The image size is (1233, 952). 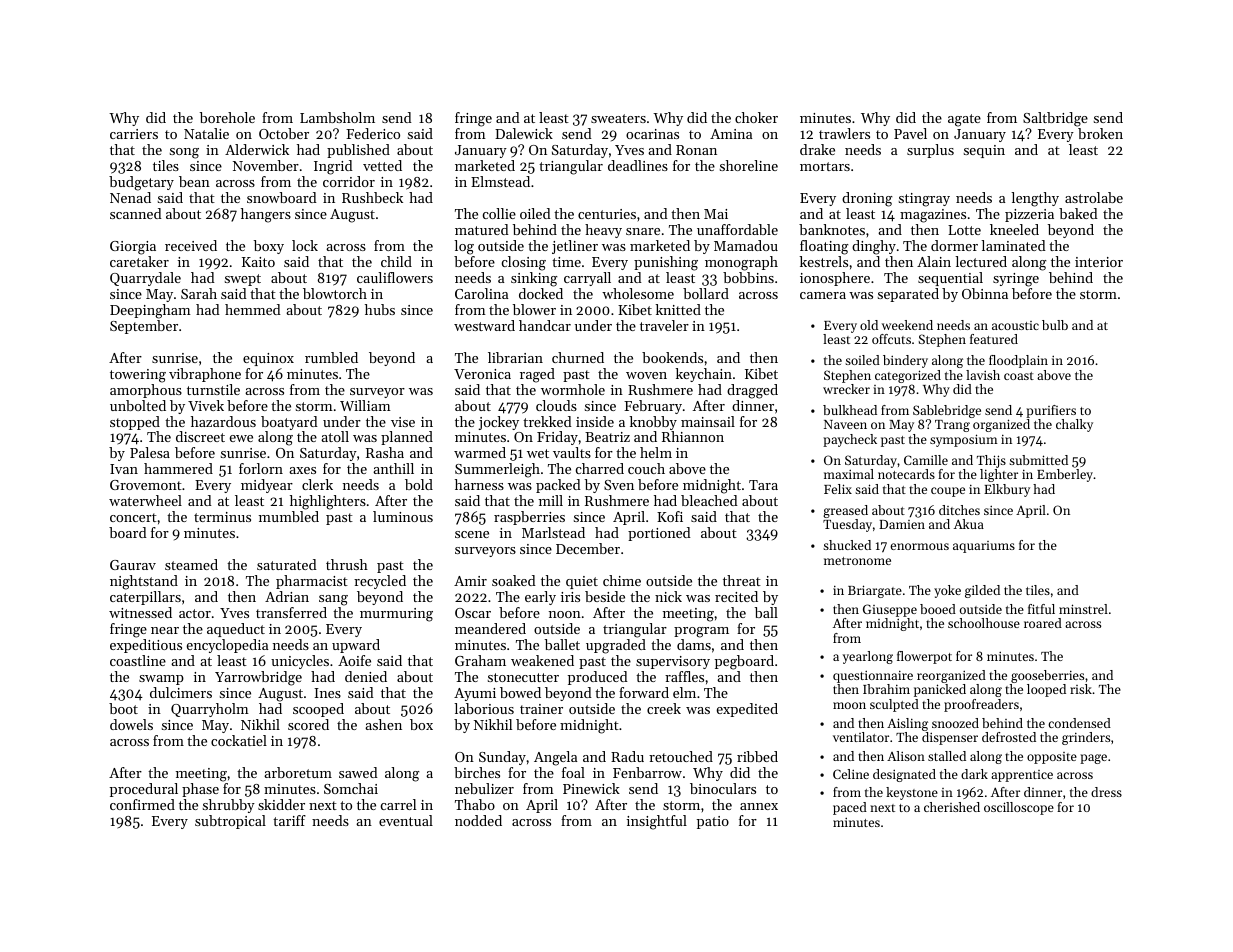 I want to click on categorized, so click(x=908, y=376).
